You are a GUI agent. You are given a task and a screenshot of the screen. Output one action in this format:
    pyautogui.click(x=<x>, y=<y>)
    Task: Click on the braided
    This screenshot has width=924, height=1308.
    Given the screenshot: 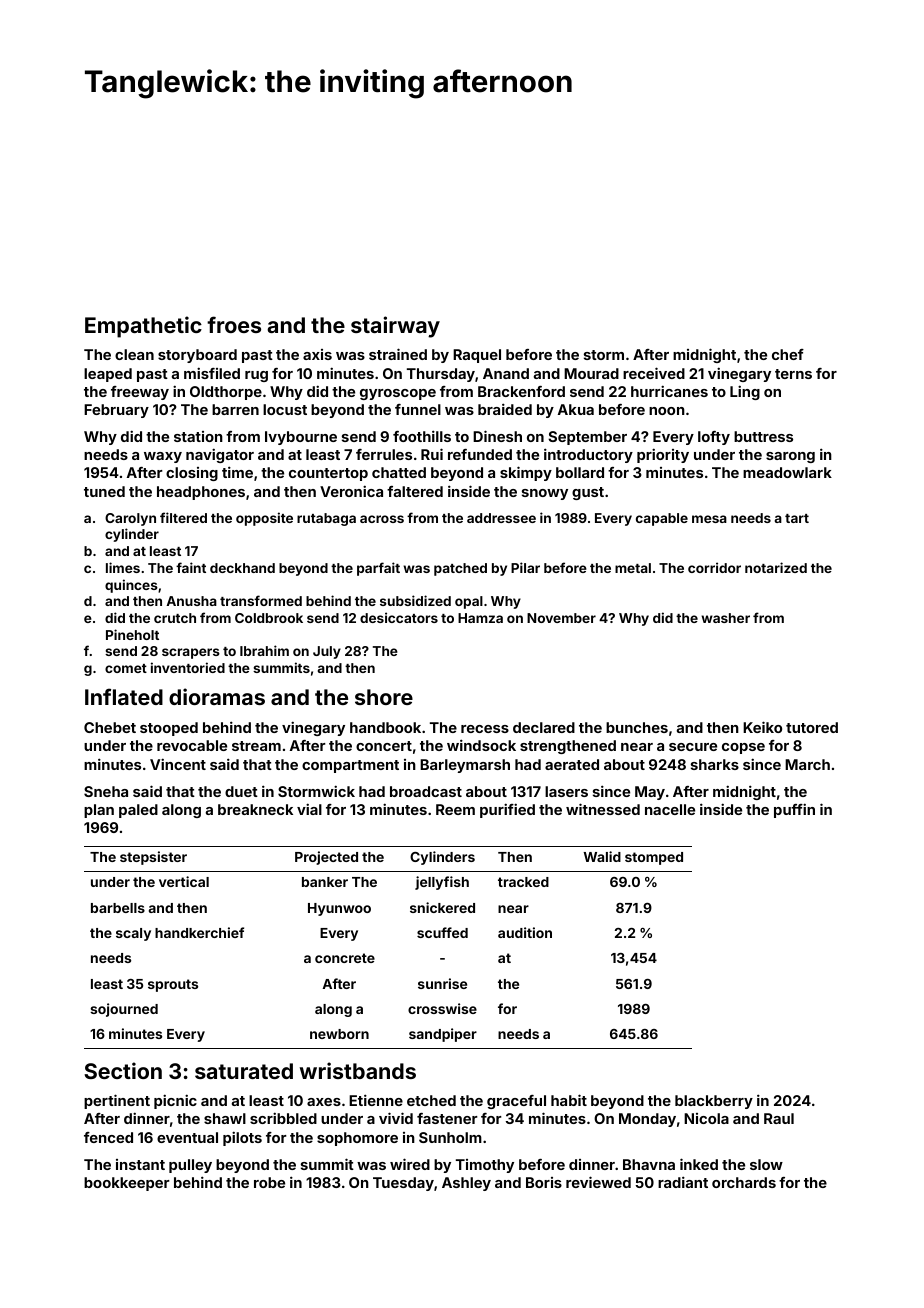 What is the action you would take?
    pyautogui.click(x=505, y=409)
